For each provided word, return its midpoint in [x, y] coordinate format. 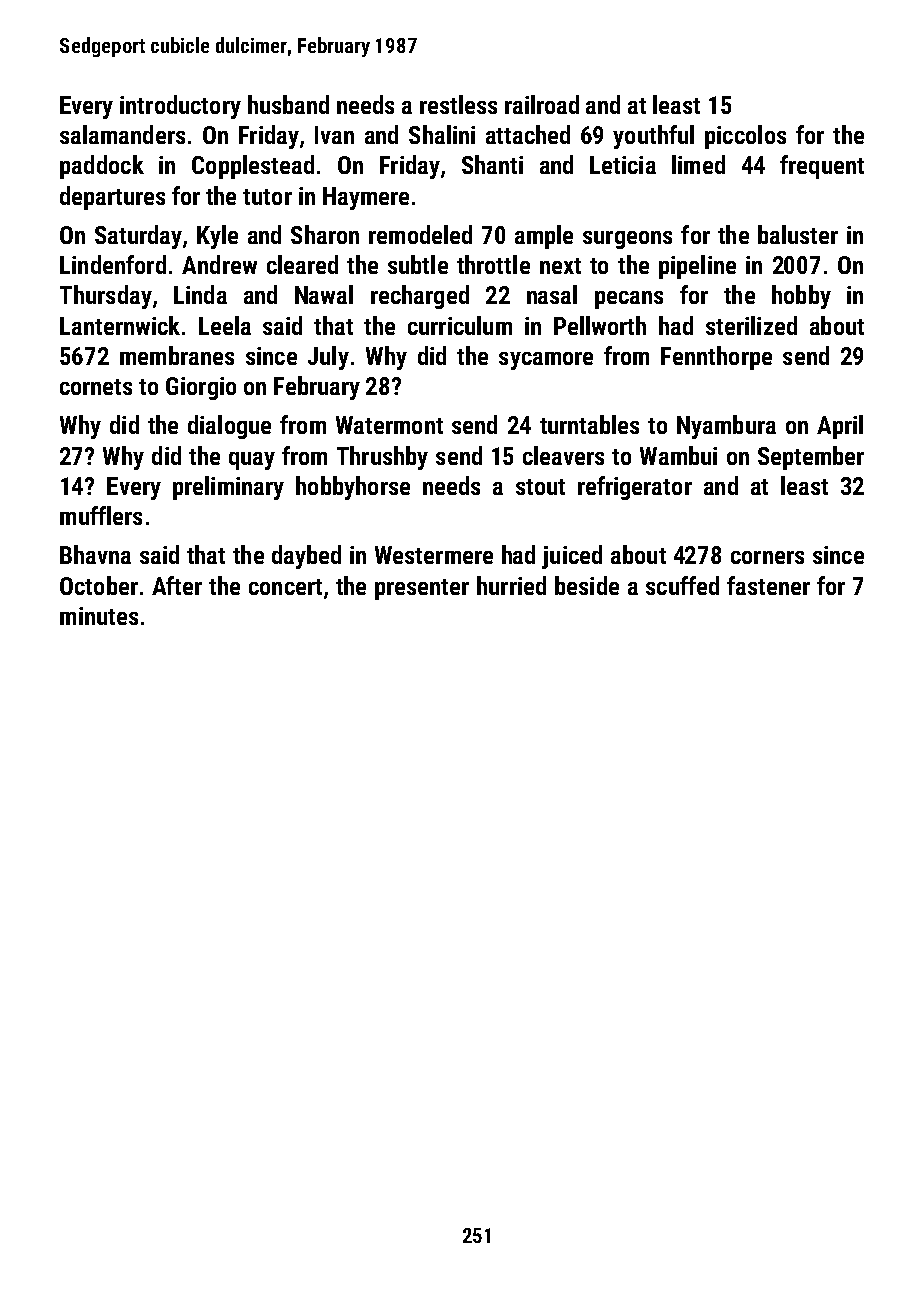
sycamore [546, 361]
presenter [422, 589]
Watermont [389, 425]
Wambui [678, 455]
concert [285, 587]
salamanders [122, 134]
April [840, 427]
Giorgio [201, 388]
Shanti [492, 164]
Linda [200, 294]
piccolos [745, 137]
